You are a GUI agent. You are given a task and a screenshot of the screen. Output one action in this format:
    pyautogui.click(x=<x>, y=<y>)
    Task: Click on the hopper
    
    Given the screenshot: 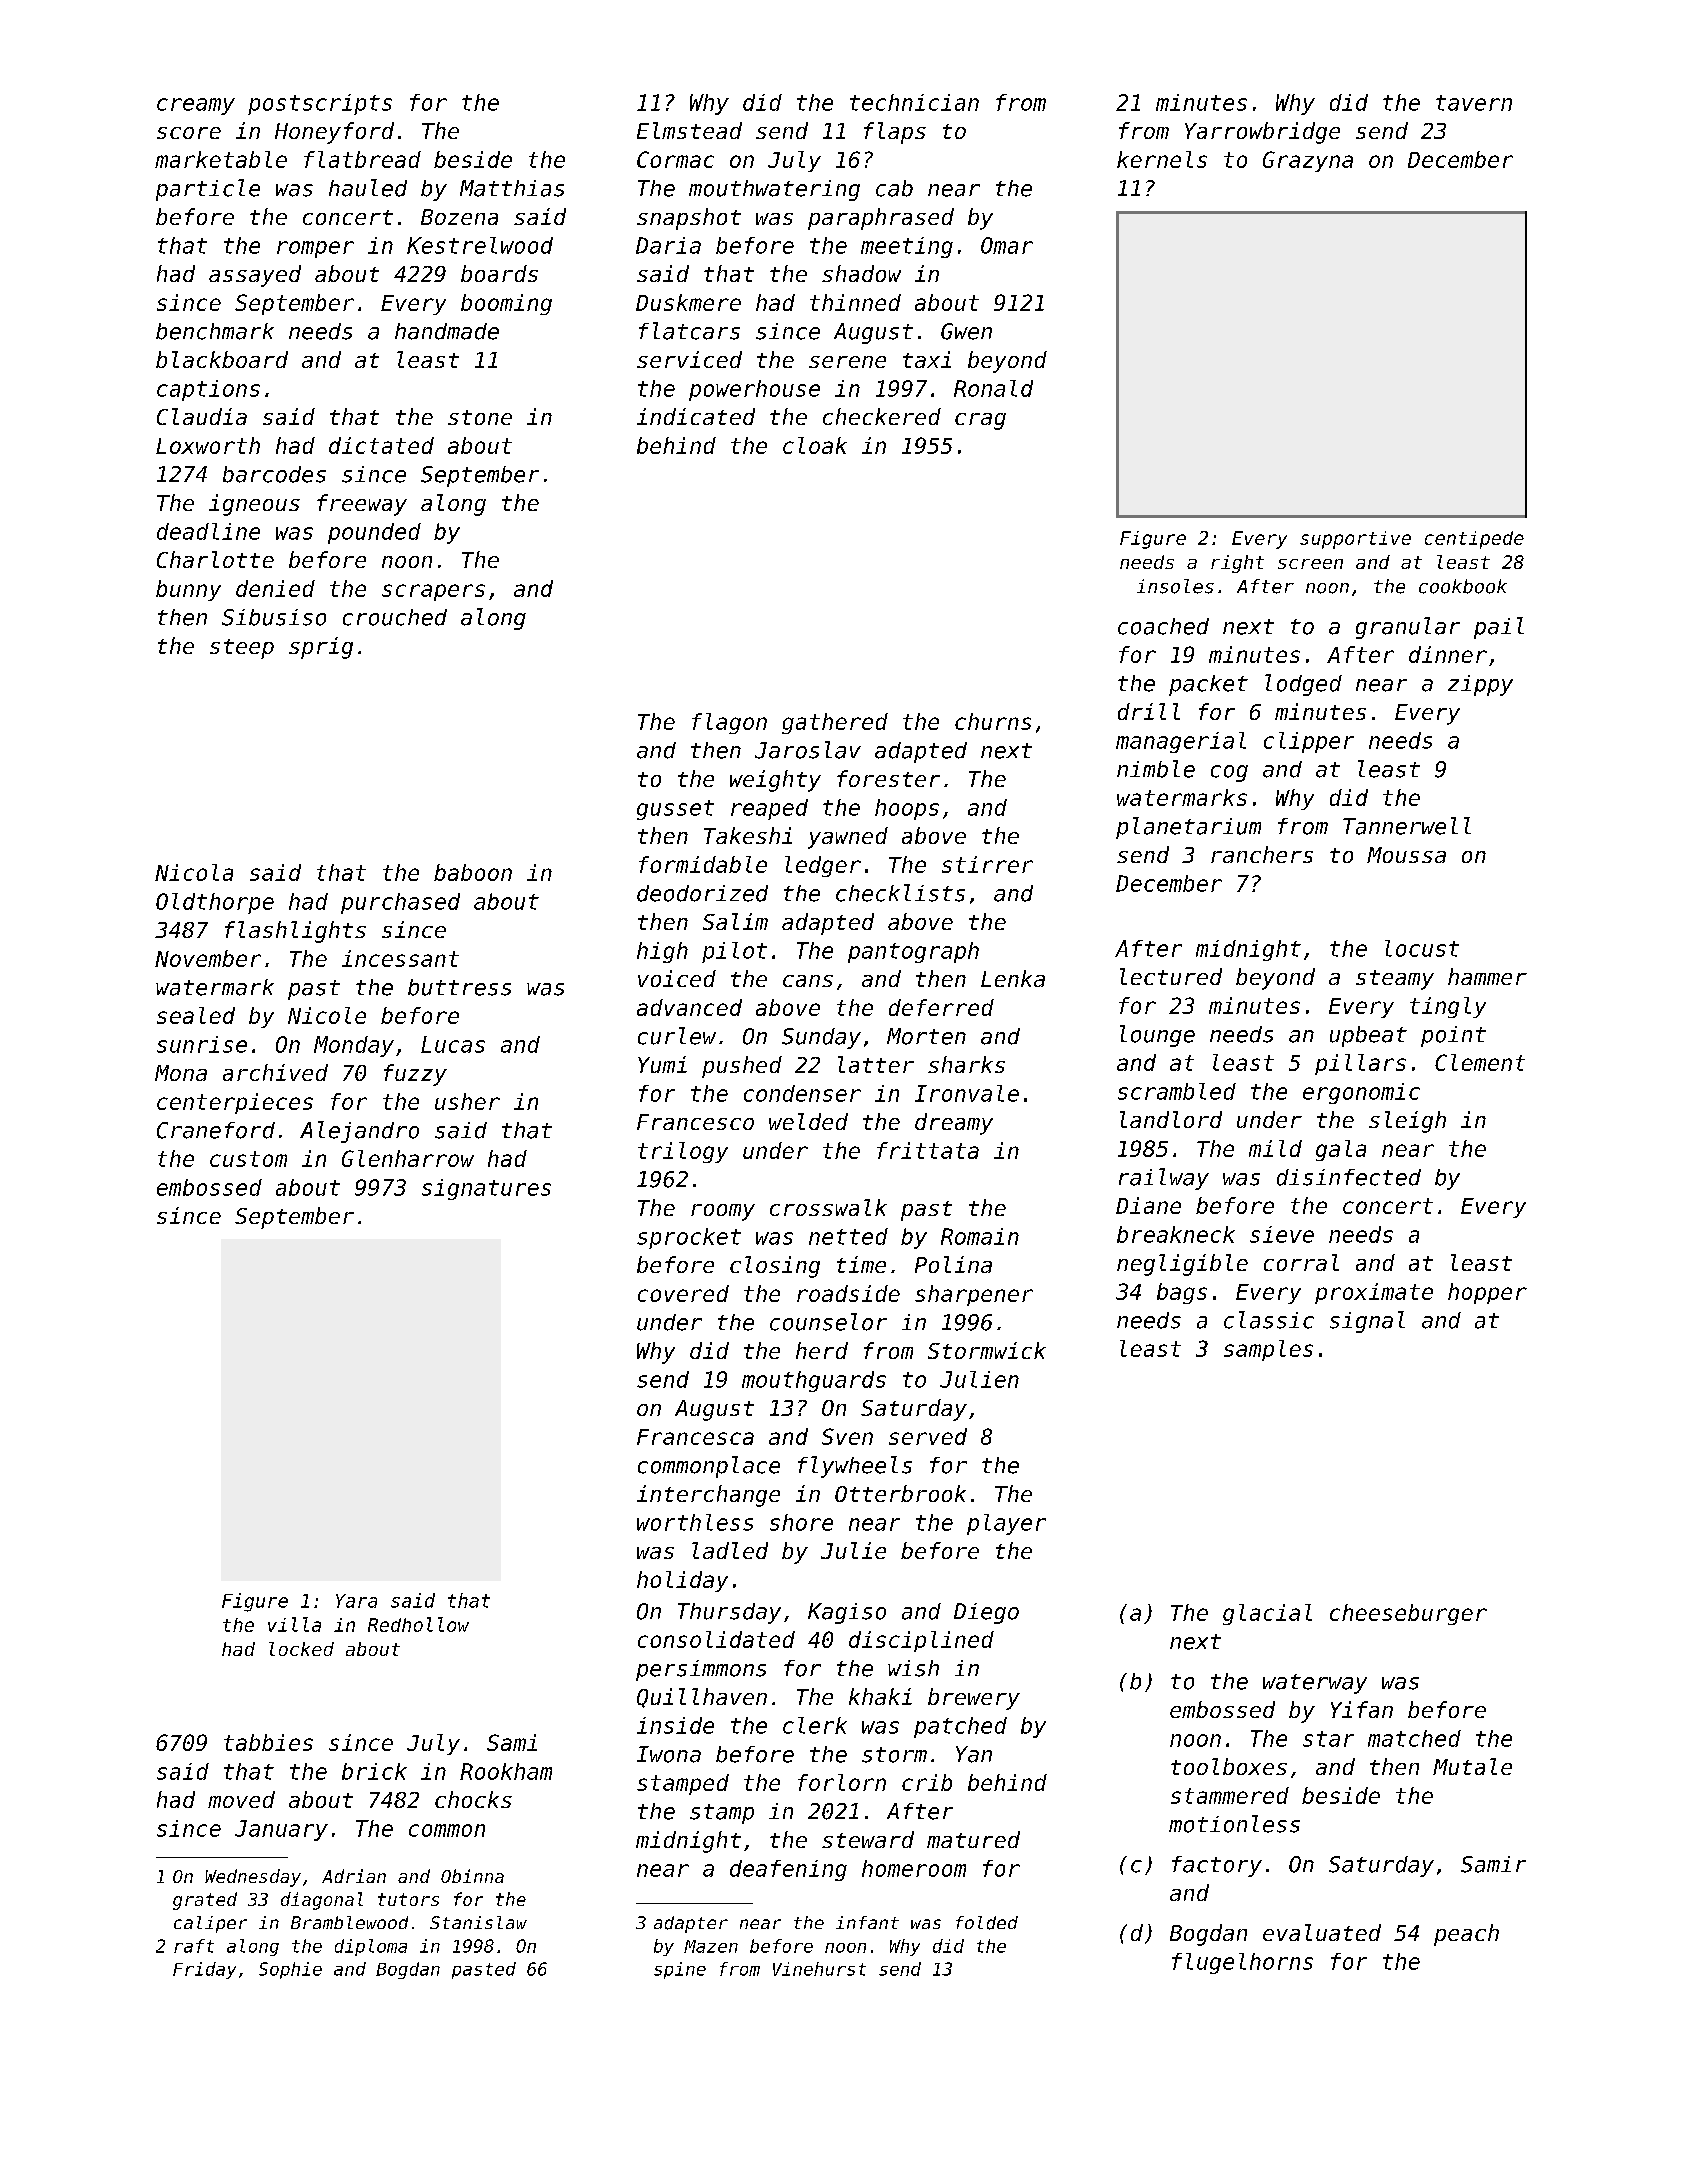 What is the action you would take?
    pyautogui.click(x=1487, y=1293)
